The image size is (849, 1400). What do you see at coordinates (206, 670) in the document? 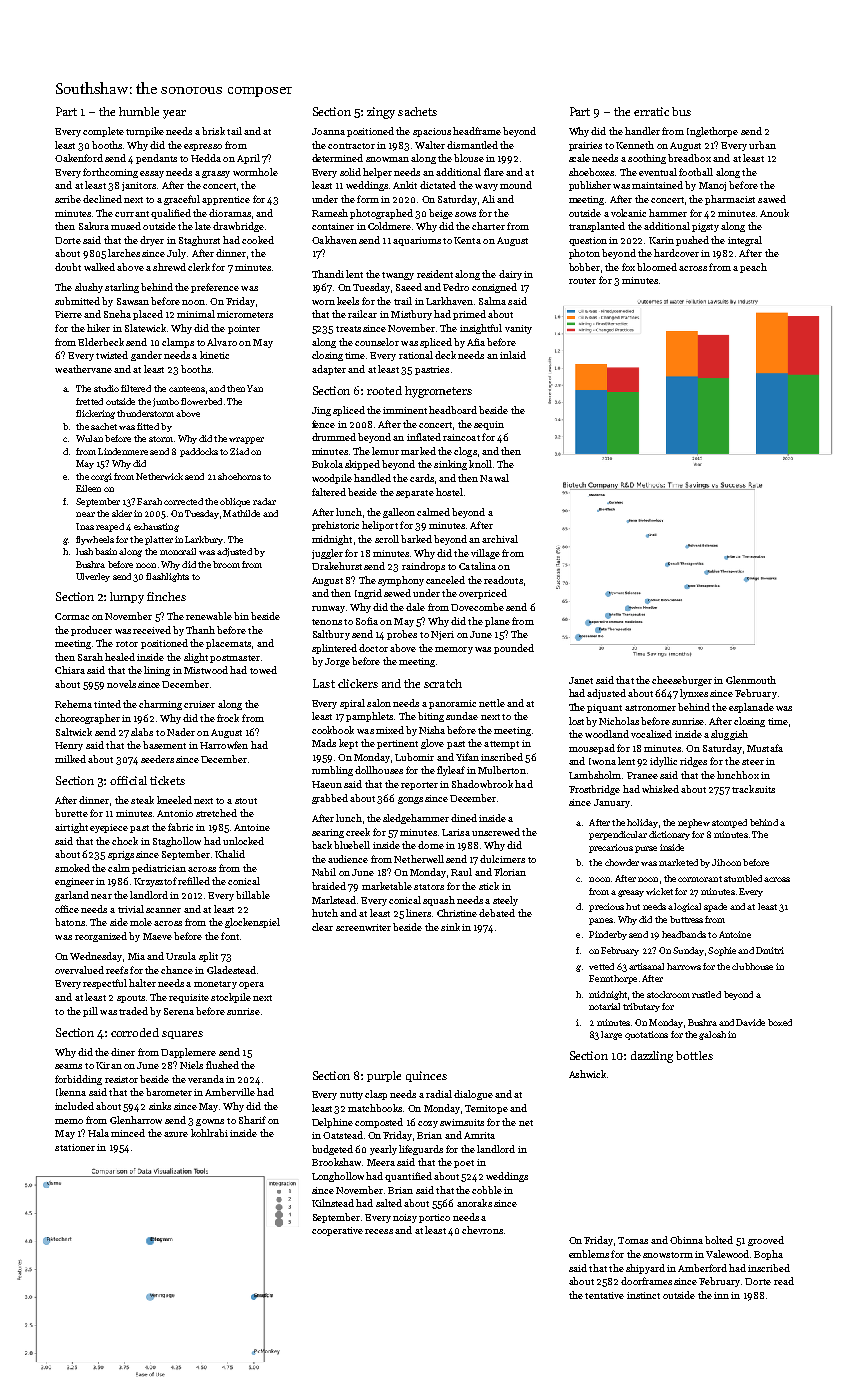
I see `Mistwood` at bounding box center [206, 670].
